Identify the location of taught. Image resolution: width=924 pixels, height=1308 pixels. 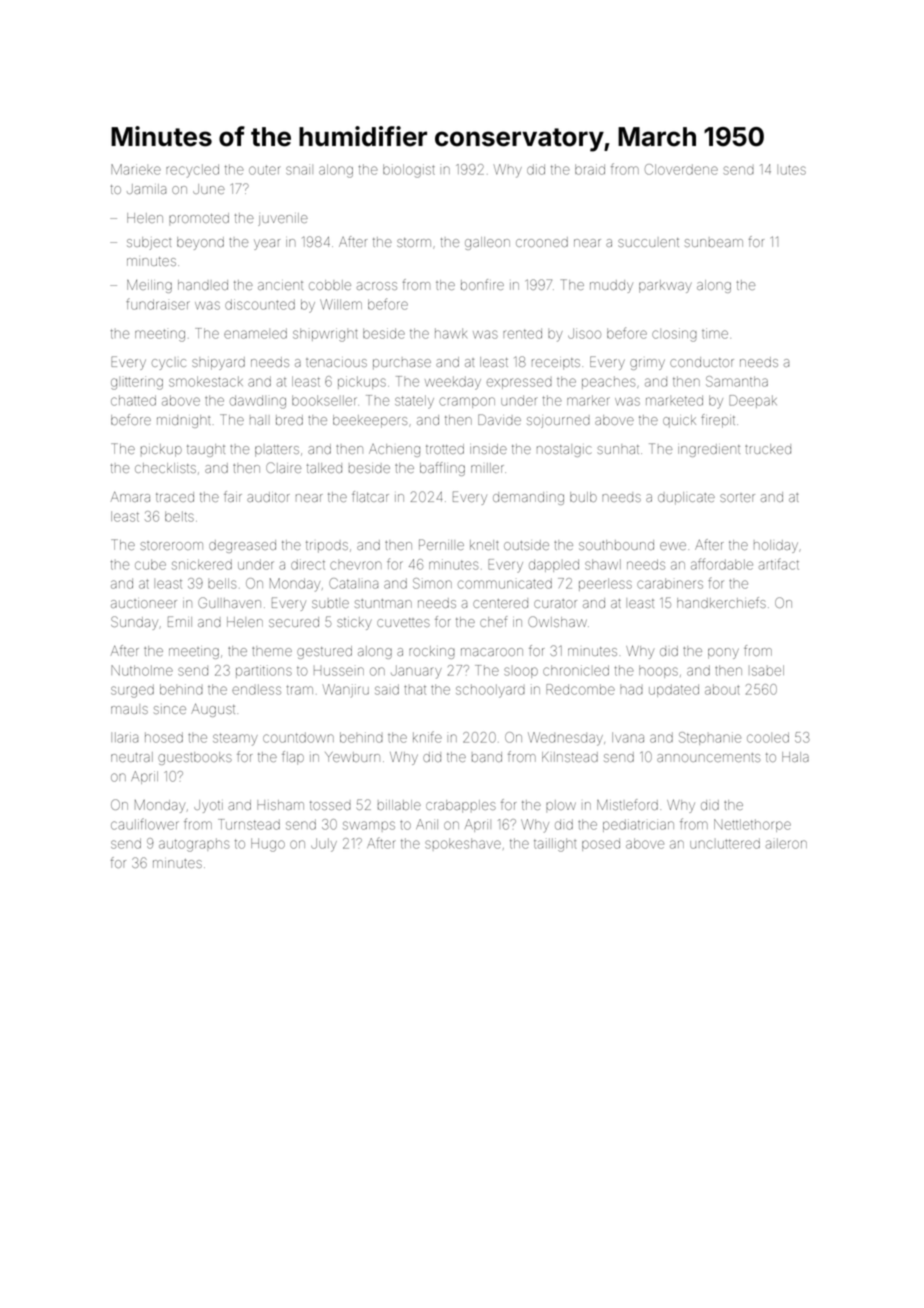
(206, 450).
